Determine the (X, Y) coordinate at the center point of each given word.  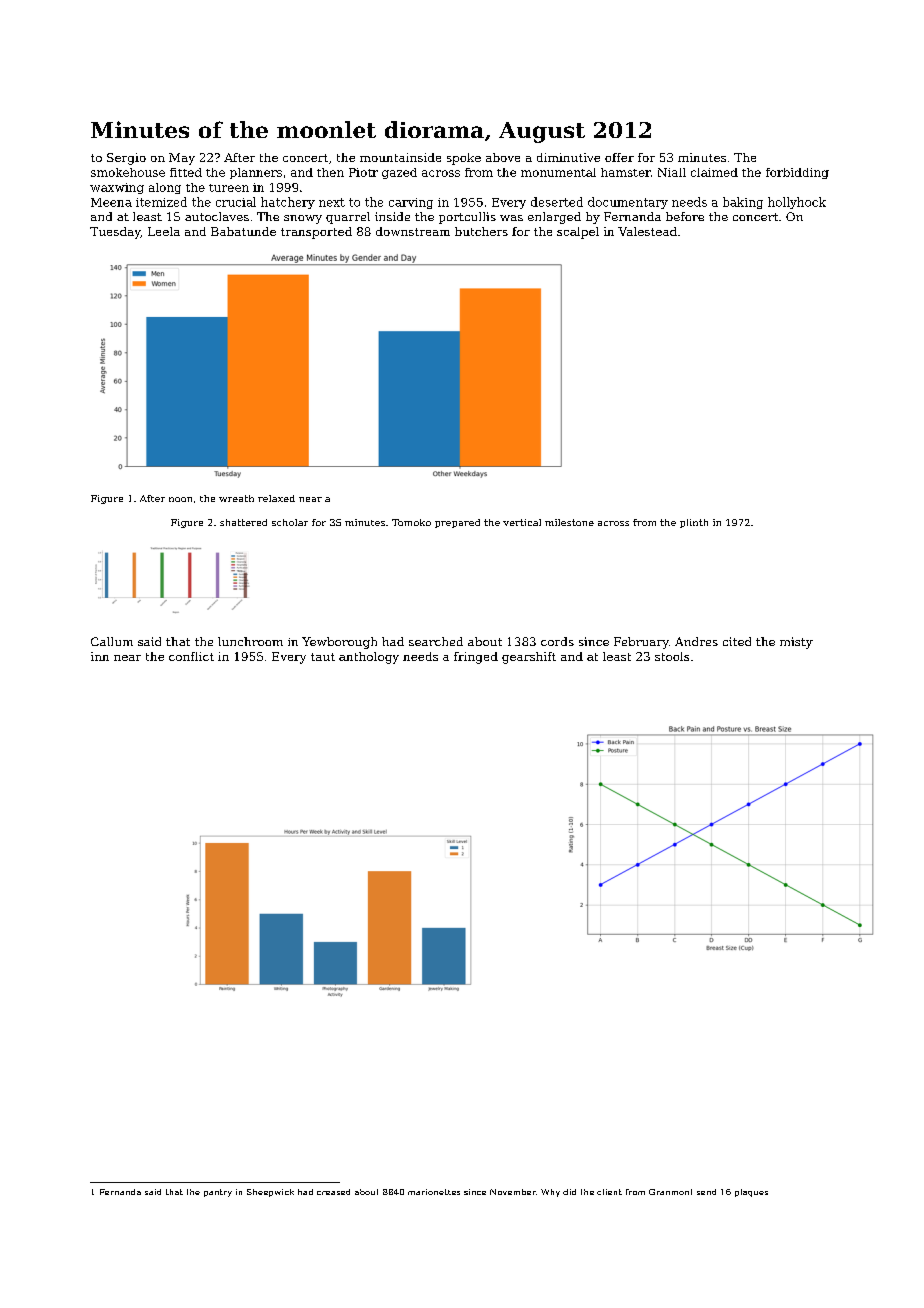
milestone (569, 522)
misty (796, 643)
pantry (218, 1193)
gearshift (529, 658)
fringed (476, 658)
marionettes (434, 1192)
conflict (191, 656)
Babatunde (243, 231)
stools (672, 656)
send (706, 1192)
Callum (112, 641)
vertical (522, 522)
